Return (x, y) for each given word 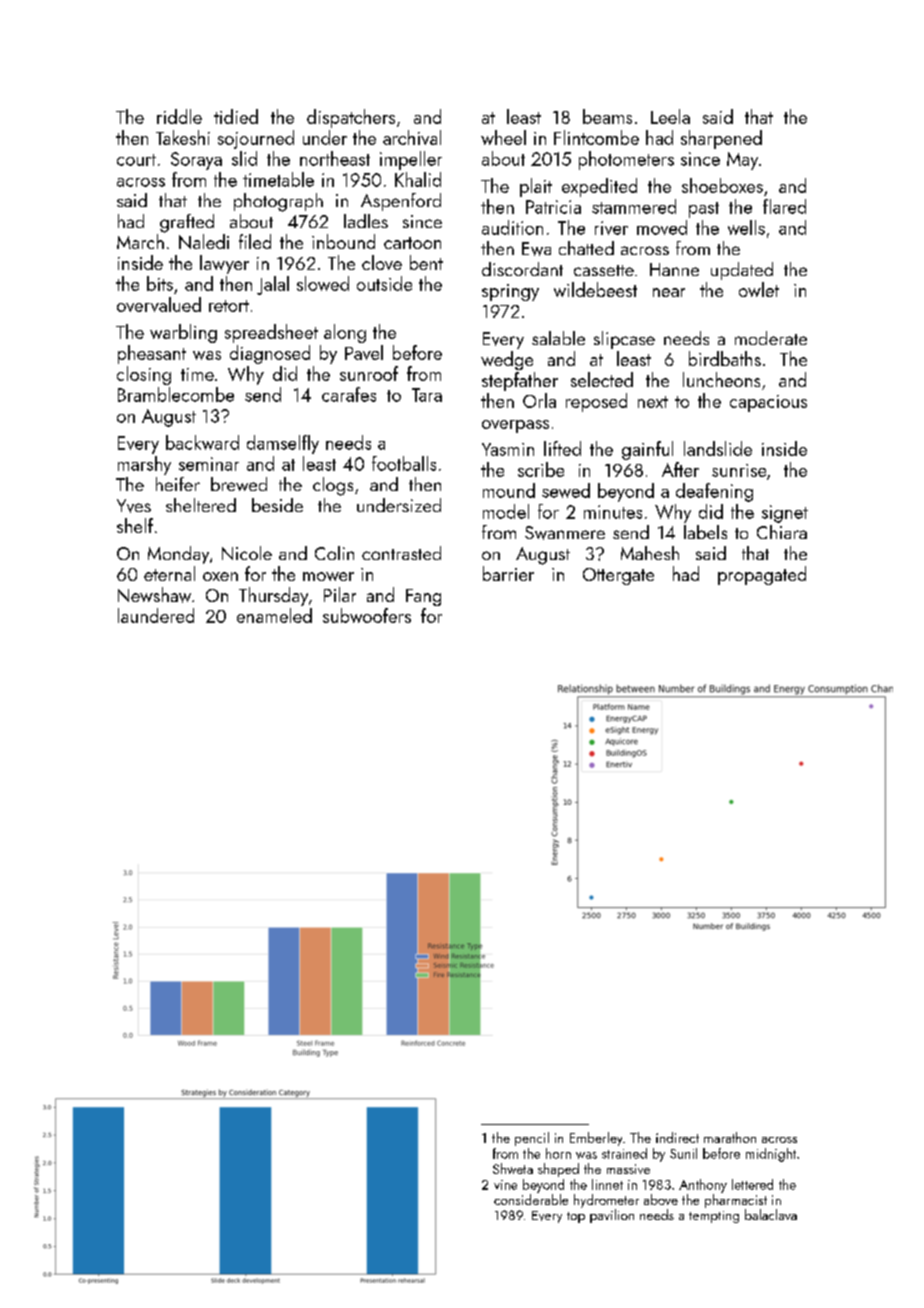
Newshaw (154, 595)
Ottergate (618, 576)
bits (160, 283)
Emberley (596, 1139)
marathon (730, 1137)
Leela (670, 116)
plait (536, 187)
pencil (532, 1139)
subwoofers (367, 615)
